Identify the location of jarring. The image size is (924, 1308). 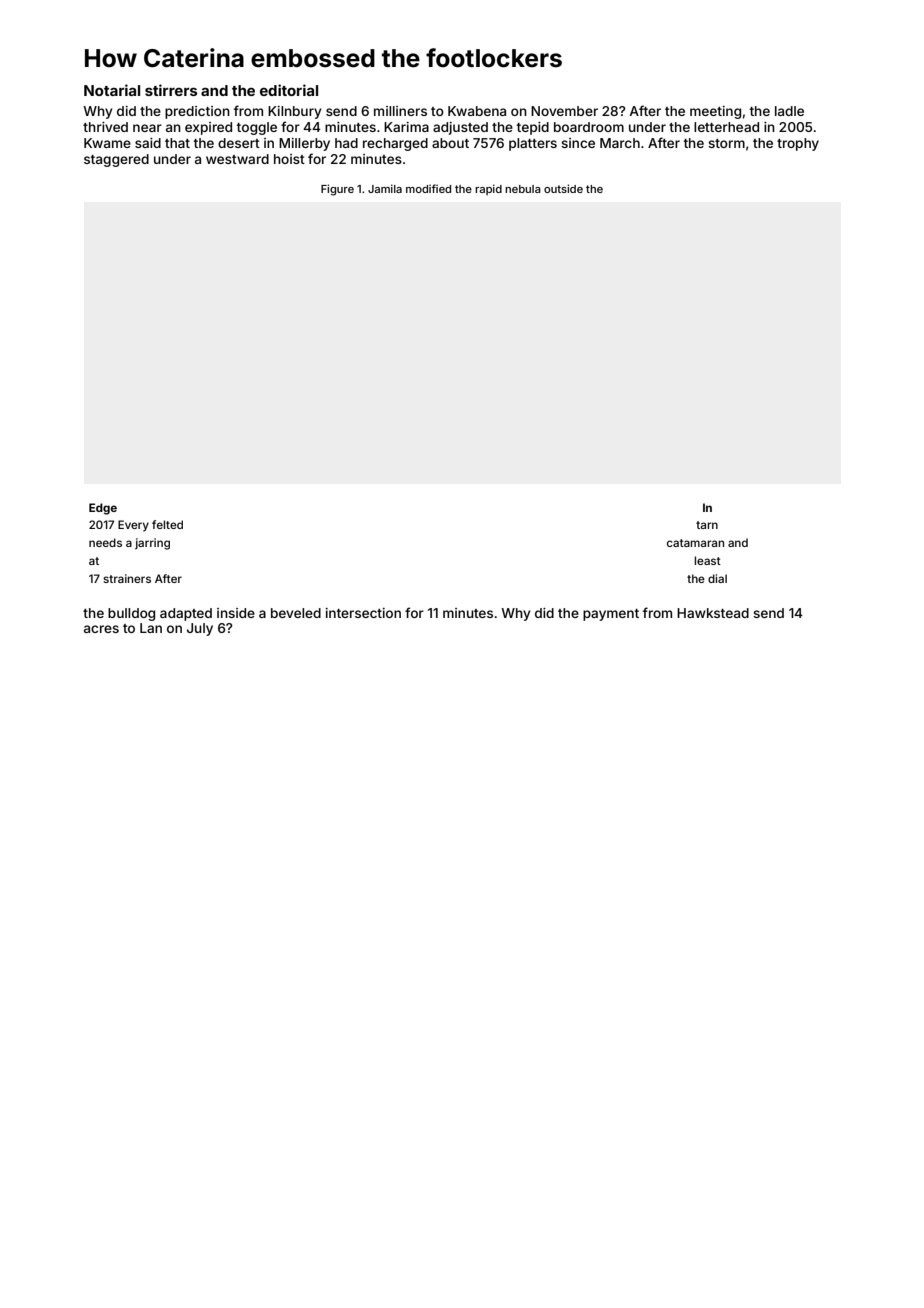
(152, 544).
